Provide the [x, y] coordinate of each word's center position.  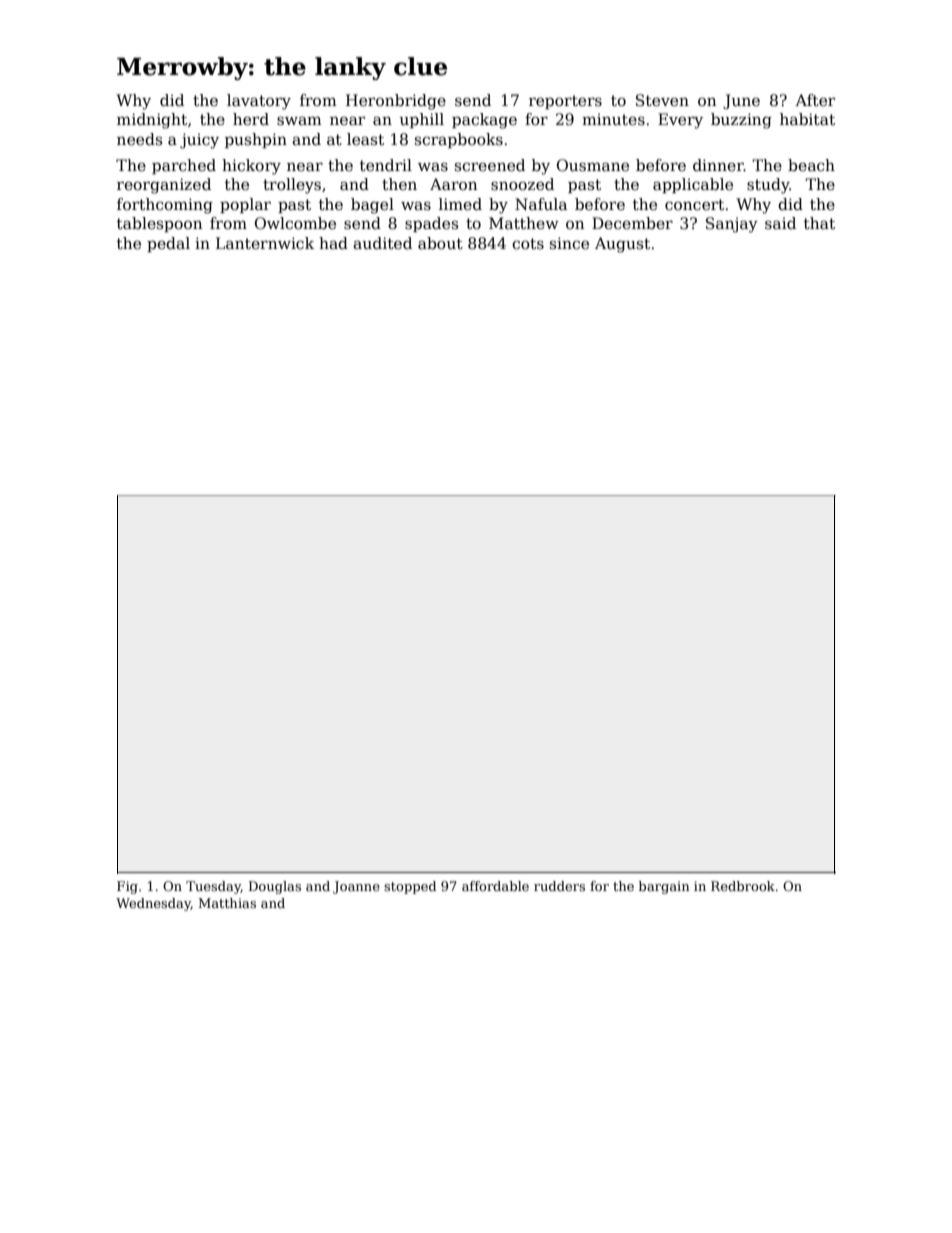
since [569, 243]
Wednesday [153, 904]
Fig [127, 887]
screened [490, 165]
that [819, 223]
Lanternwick [265, 243]
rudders [559, 886]
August [622, 245]
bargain [664, 887]
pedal [168, 244]
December [632, 223]
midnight [152, 121]
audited [382, 243]
